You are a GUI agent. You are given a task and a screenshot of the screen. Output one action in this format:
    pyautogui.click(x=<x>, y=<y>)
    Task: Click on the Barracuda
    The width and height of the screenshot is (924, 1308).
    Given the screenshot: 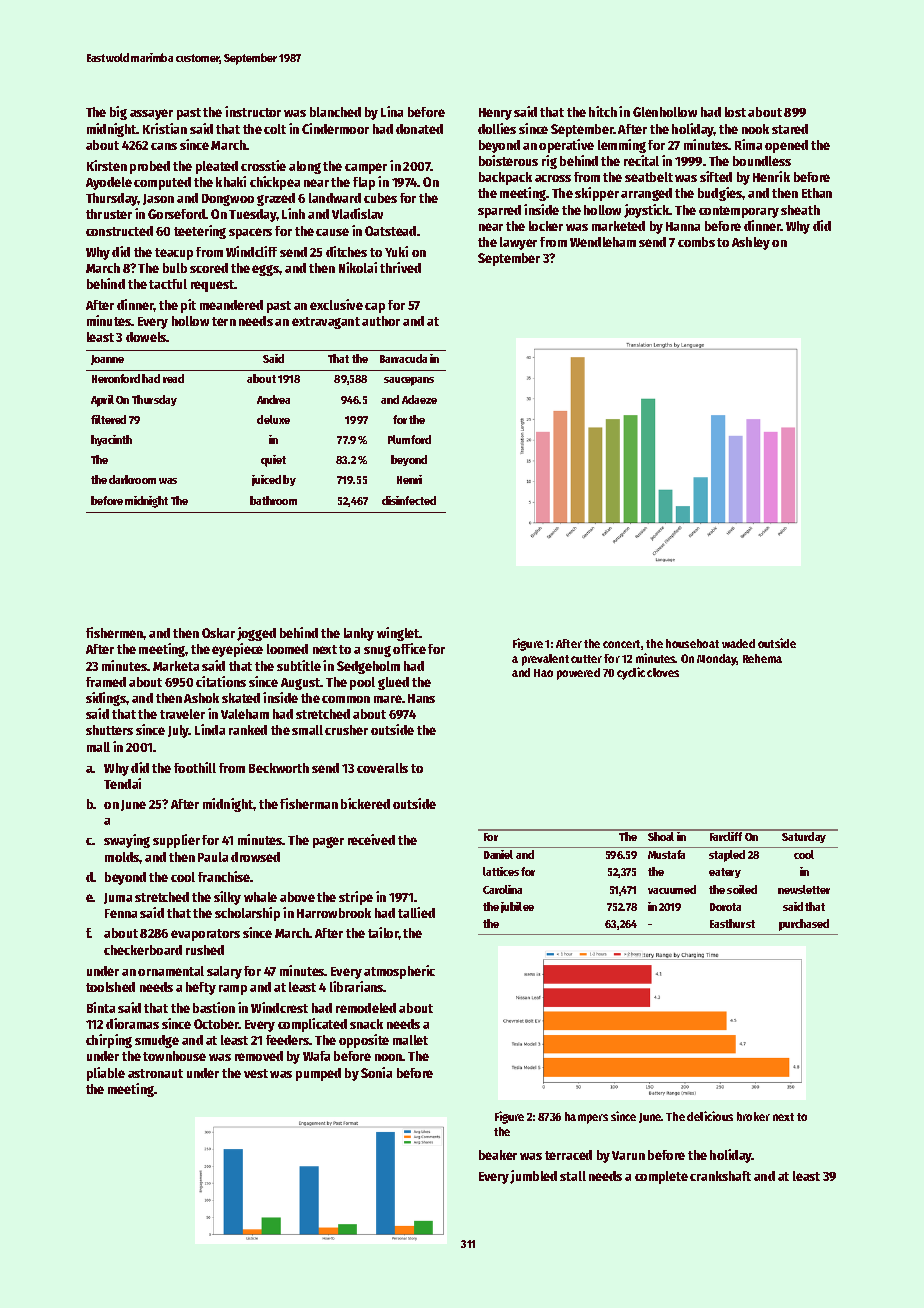 What is the action you would take?
    pyautogui.click(x=403, y=358)
